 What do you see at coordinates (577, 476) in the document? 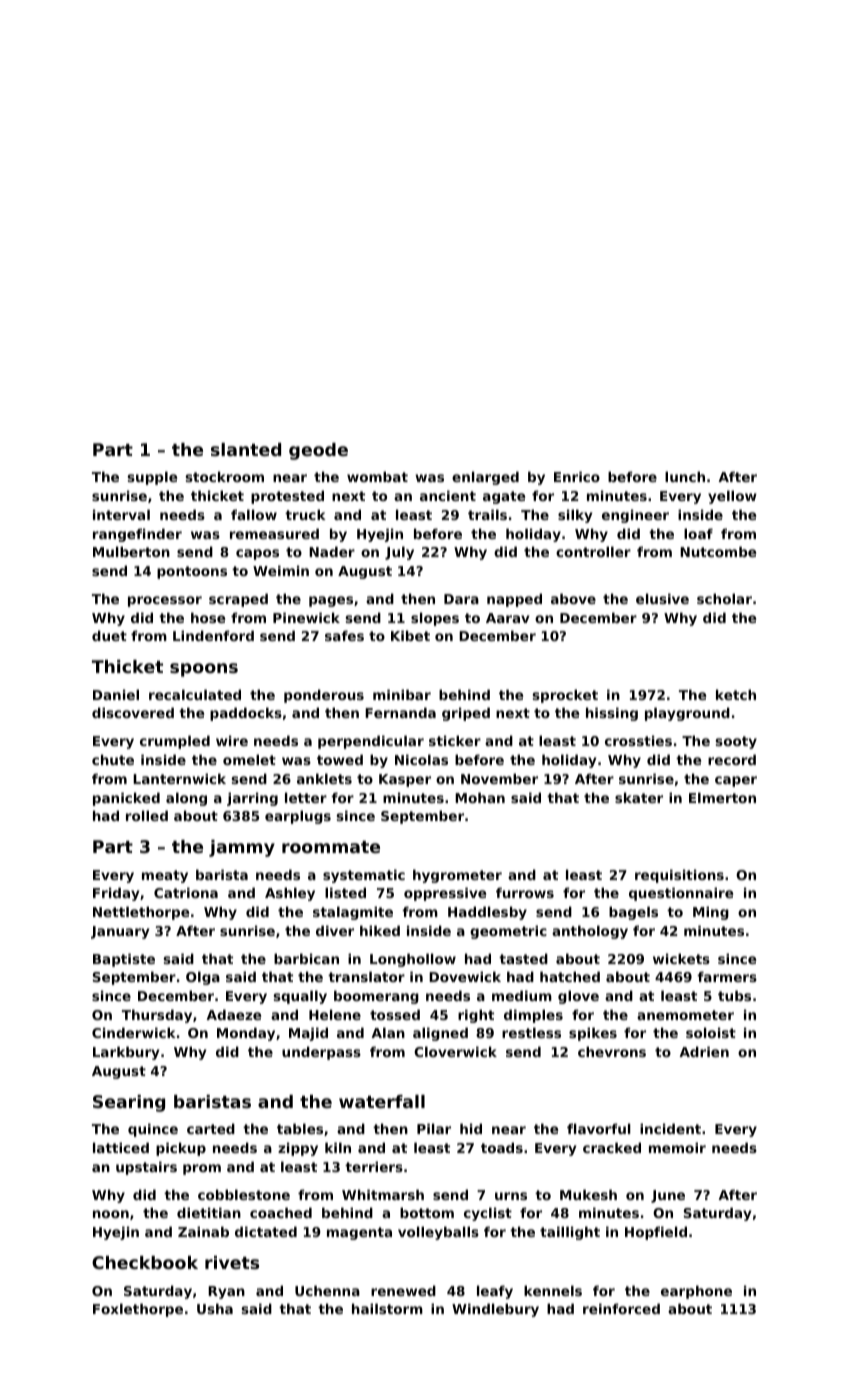
I see `Enrico` at bounding box center [577, 476].
